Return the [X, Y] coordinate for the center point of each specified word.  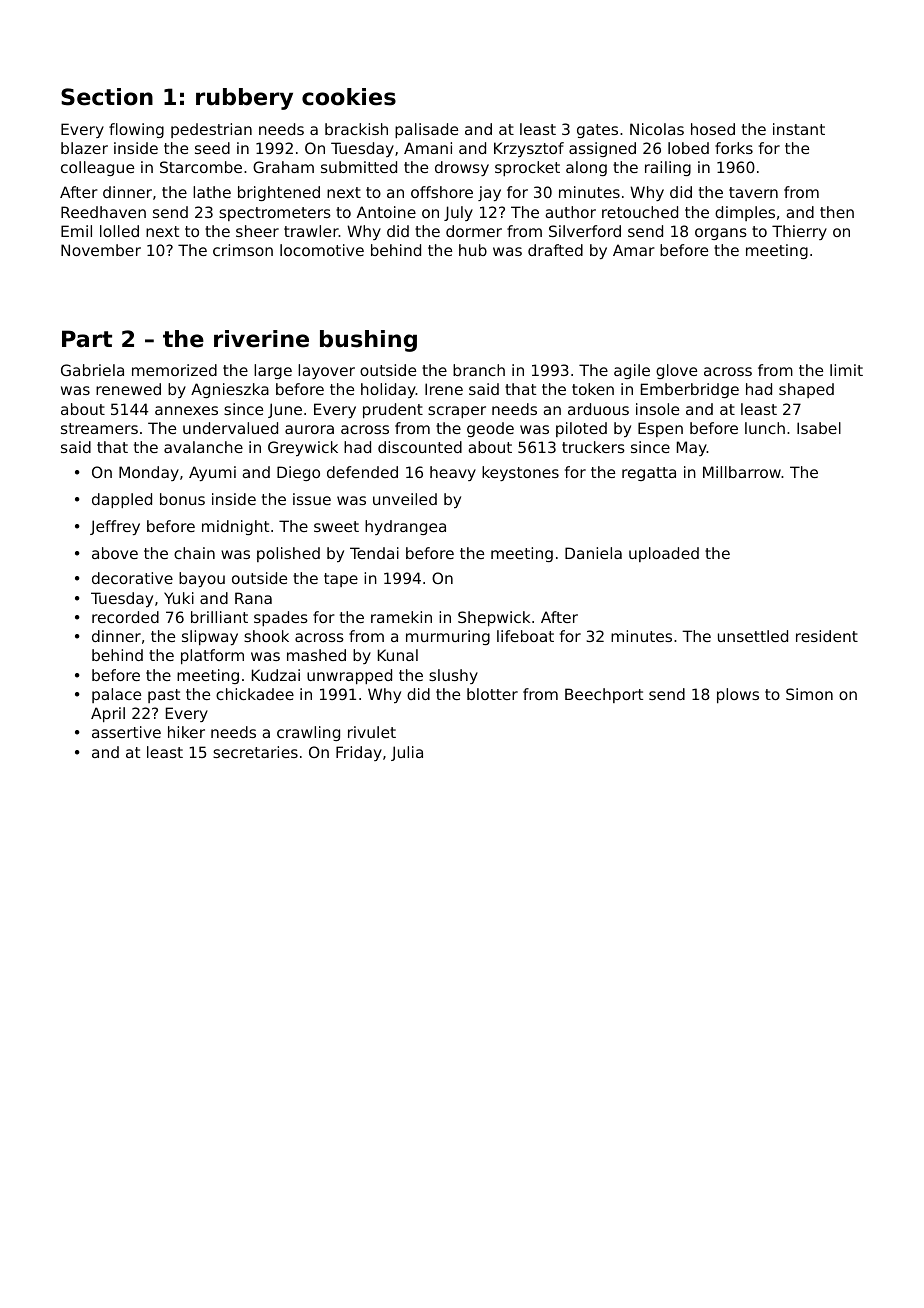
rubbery [244, 99]
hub [473, 250]
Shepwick [494, 618]
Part [87, 339]
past [164, 696]
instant [799, 129]
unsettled [753, 636]
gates [597, 131]
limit [846, 370]
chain [194, 553]
